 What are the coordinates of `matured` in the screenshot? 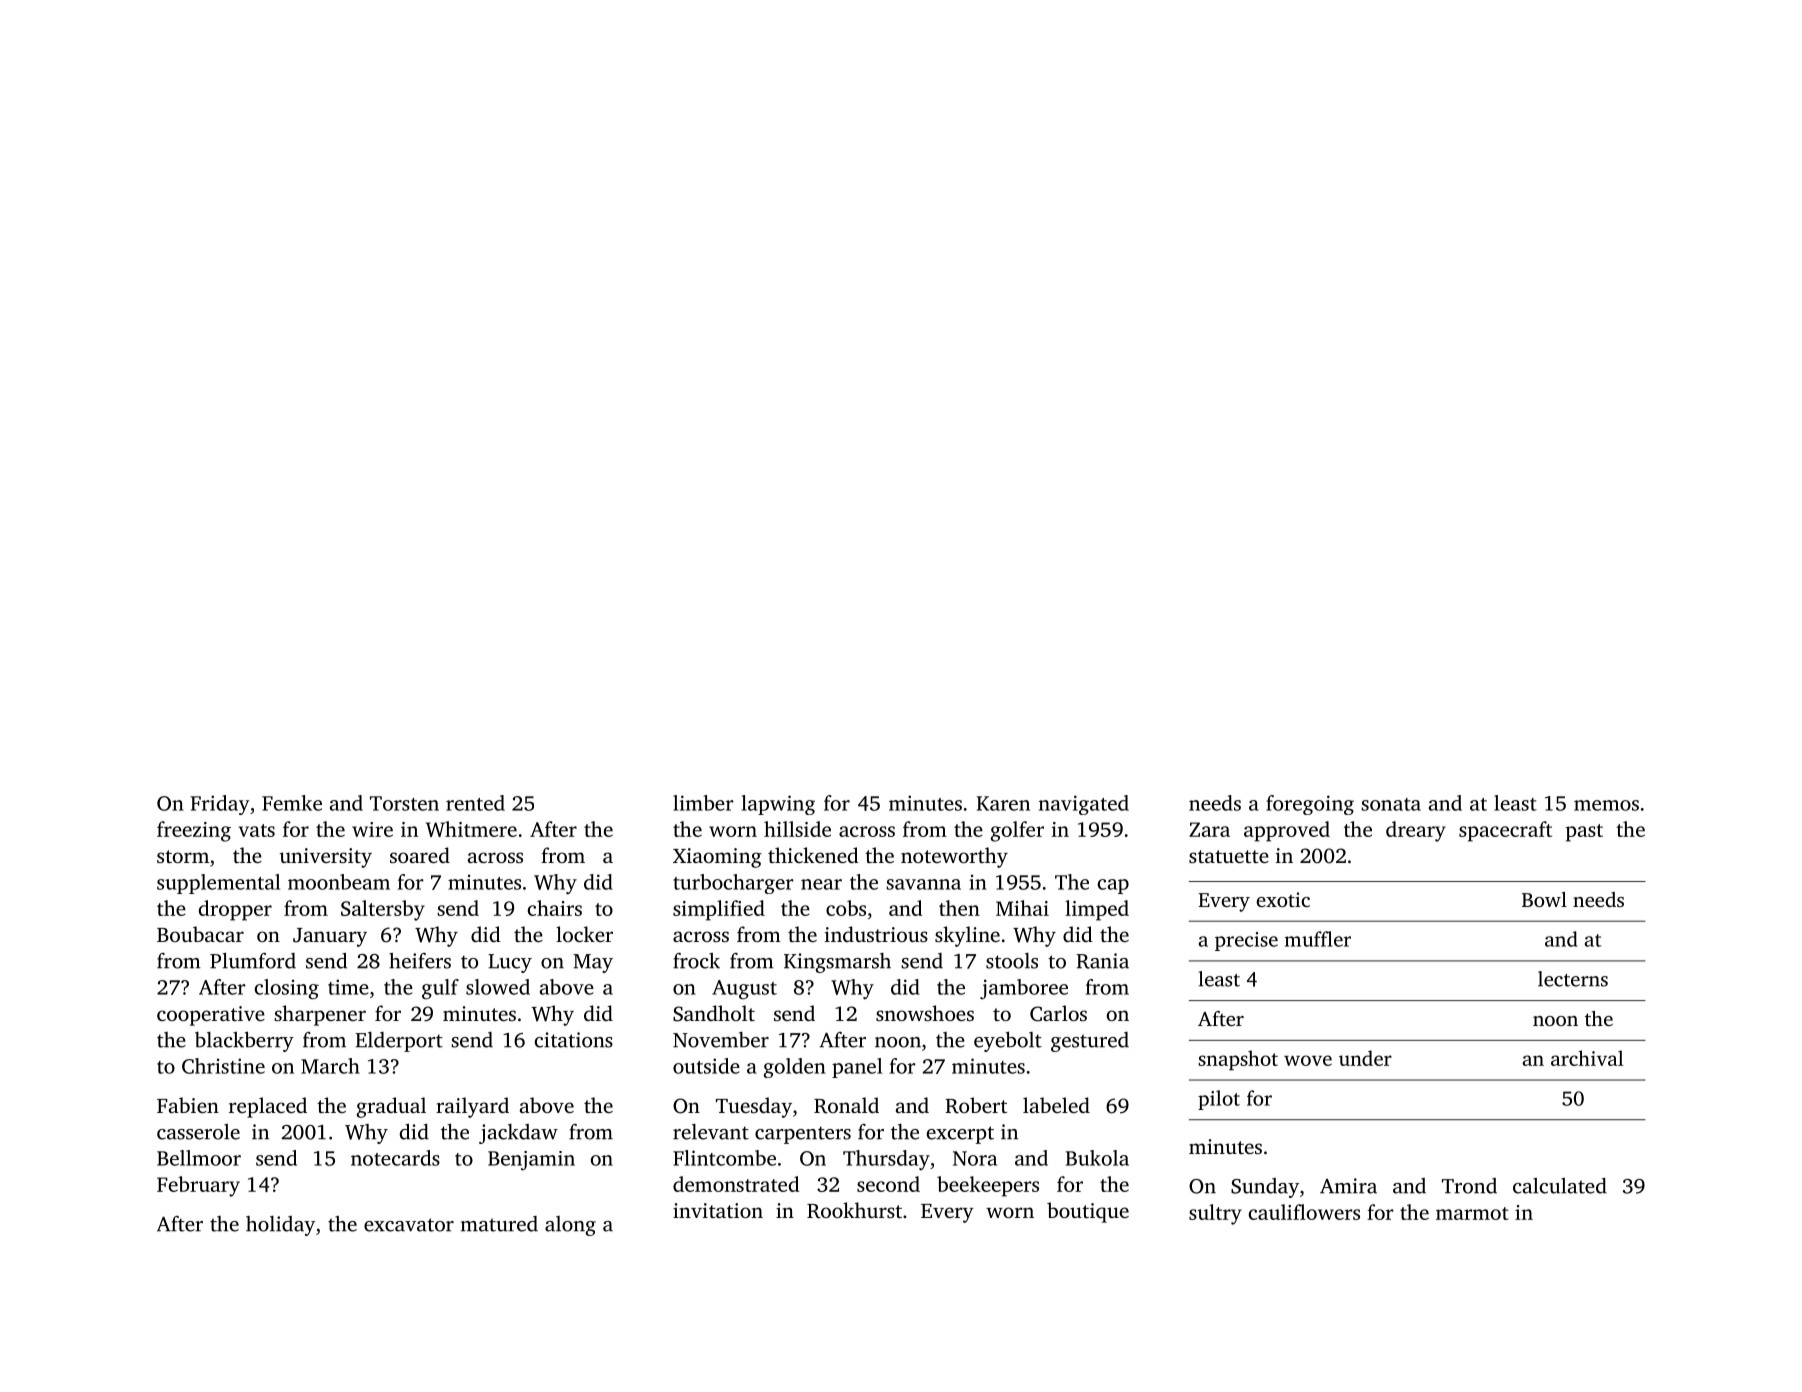 It's located at (499, 1224).
